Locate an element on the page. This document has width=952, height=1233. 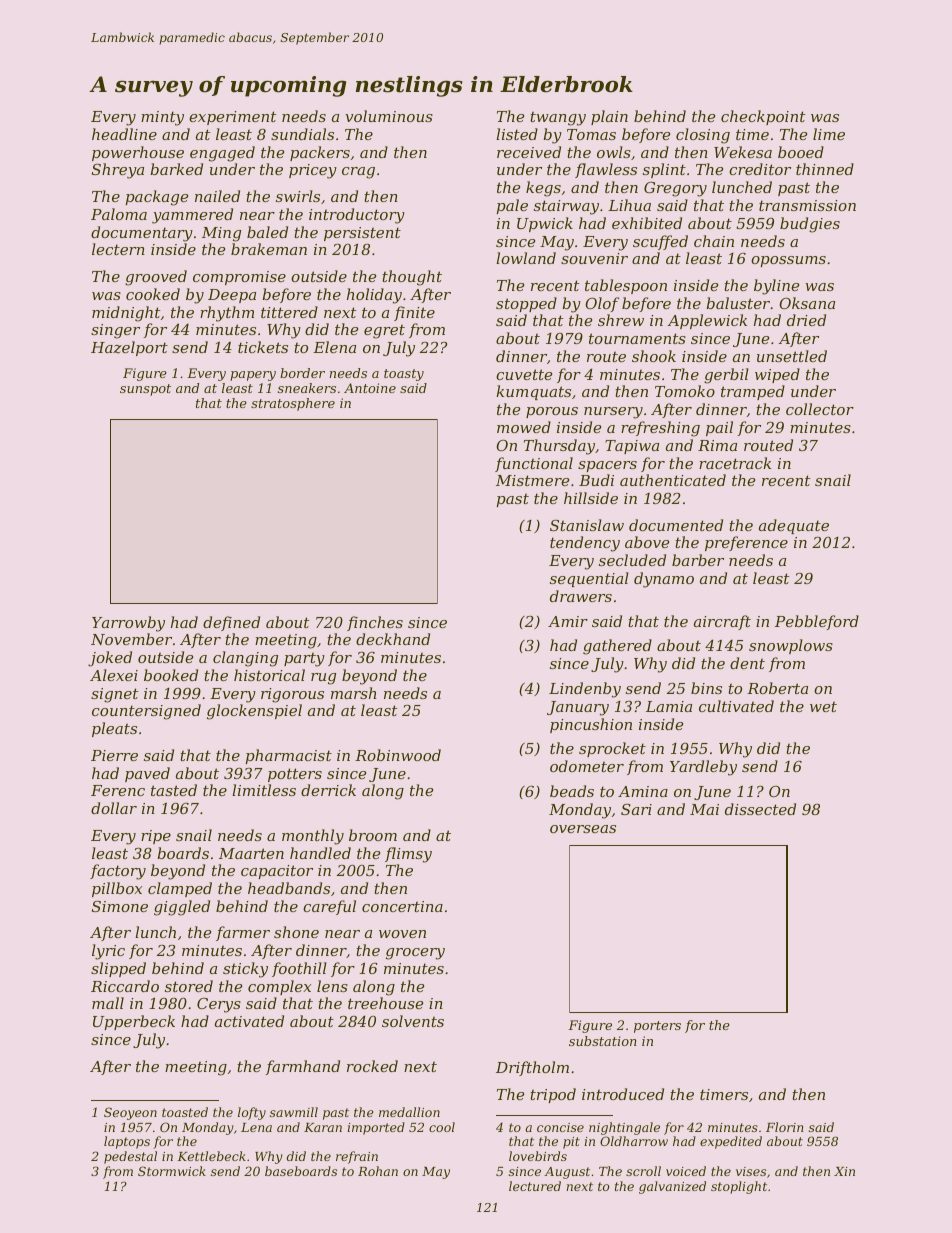
budgies is located at coordinates (810, 225).
